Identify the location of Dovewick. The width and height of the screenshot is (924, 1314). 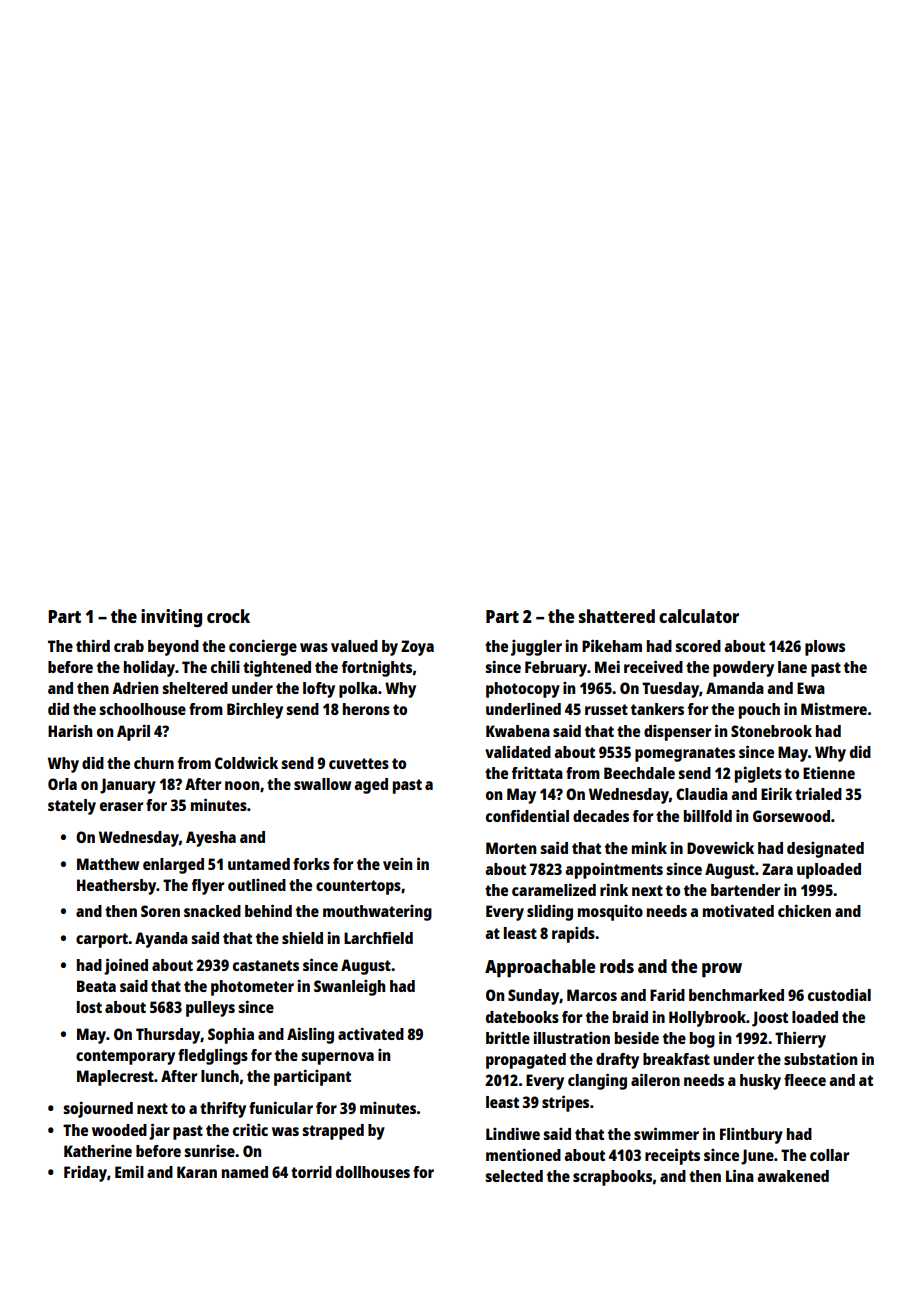
(720, 848).
